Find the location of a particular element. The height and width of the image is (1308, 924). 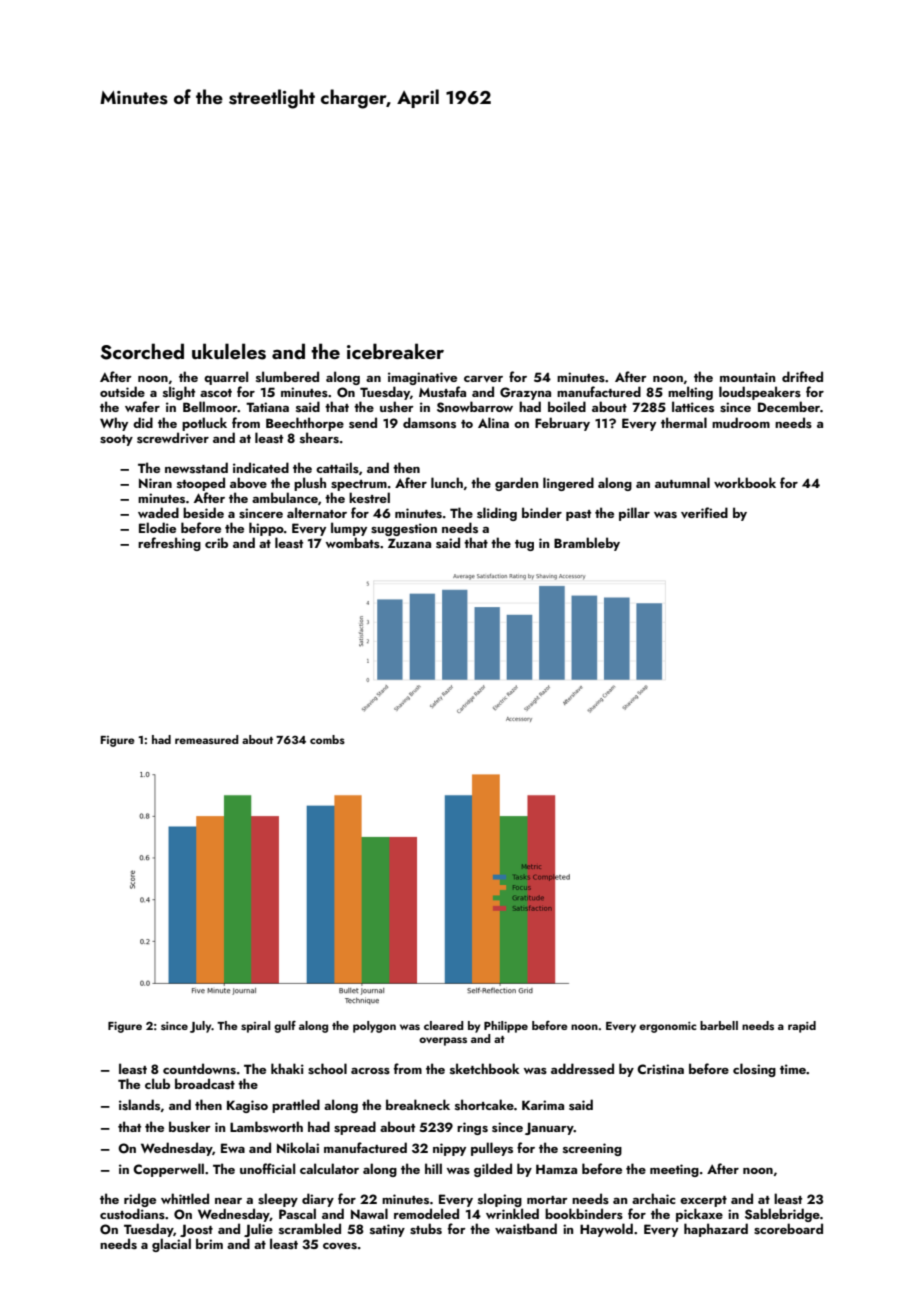

drifted is located at coordinates (802, 376).
